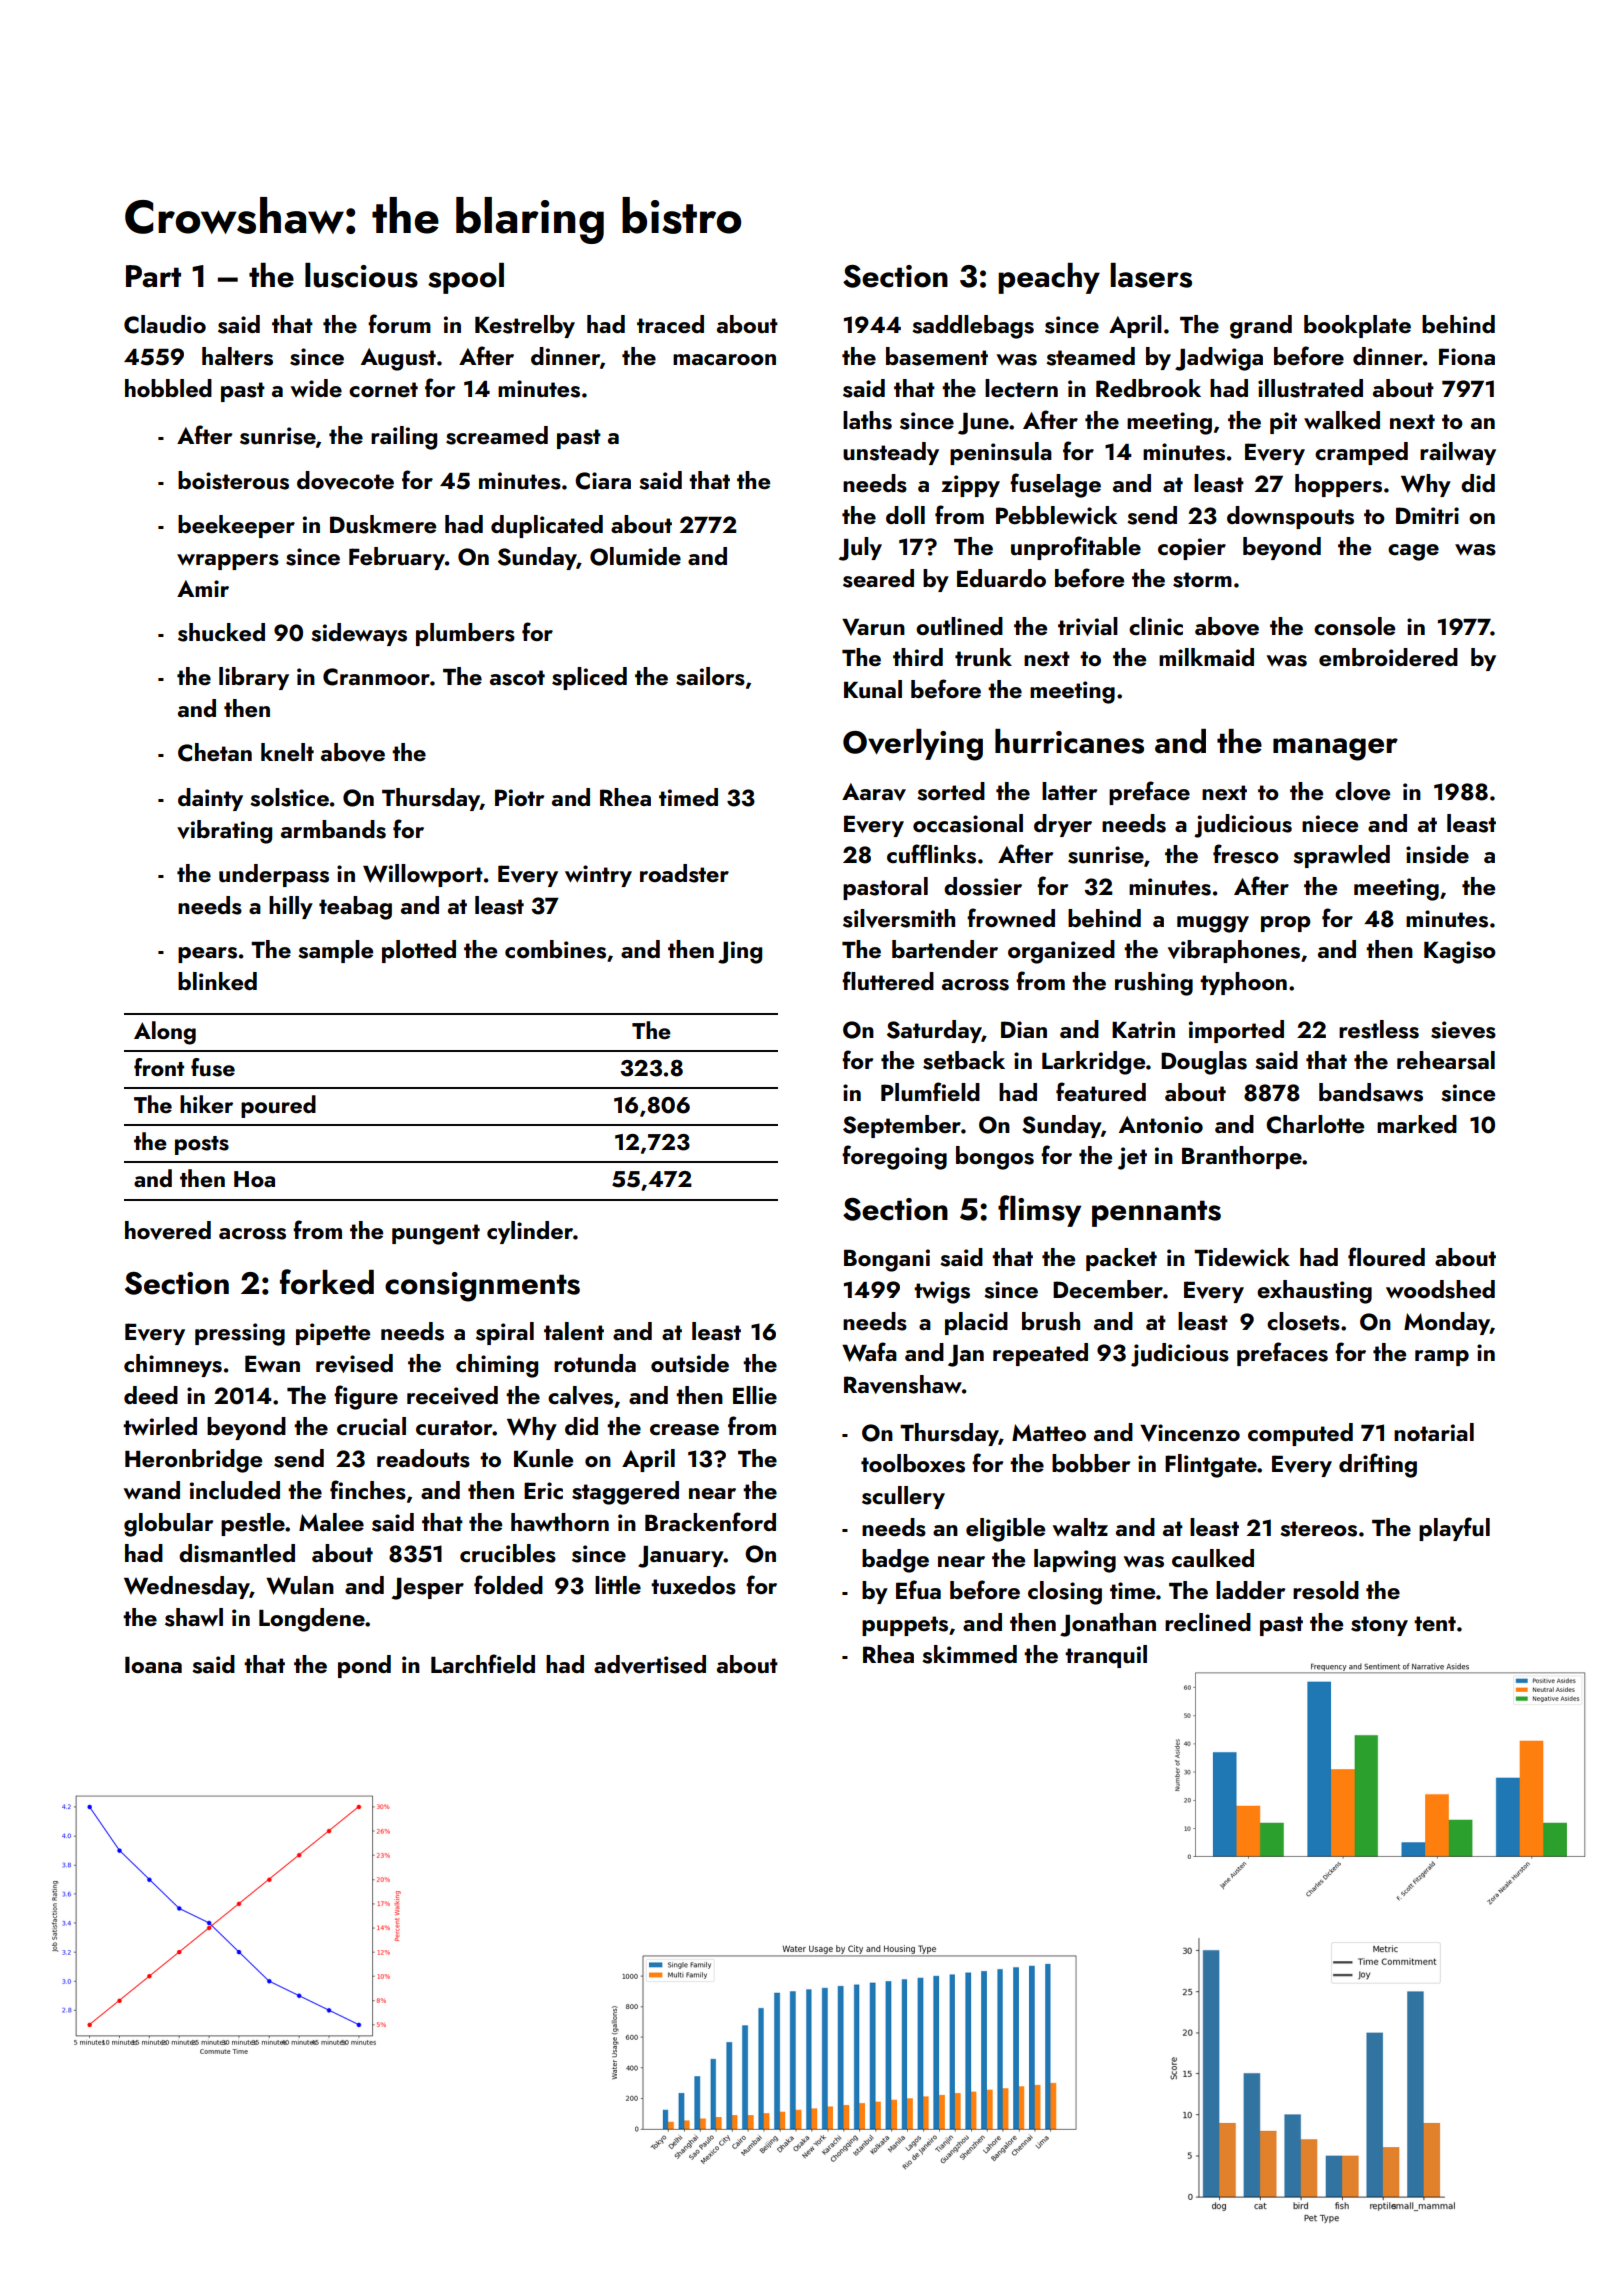 The height and width of the screenshot is (2292, 1620). I want to click on lasers, so click(1151, 275).
